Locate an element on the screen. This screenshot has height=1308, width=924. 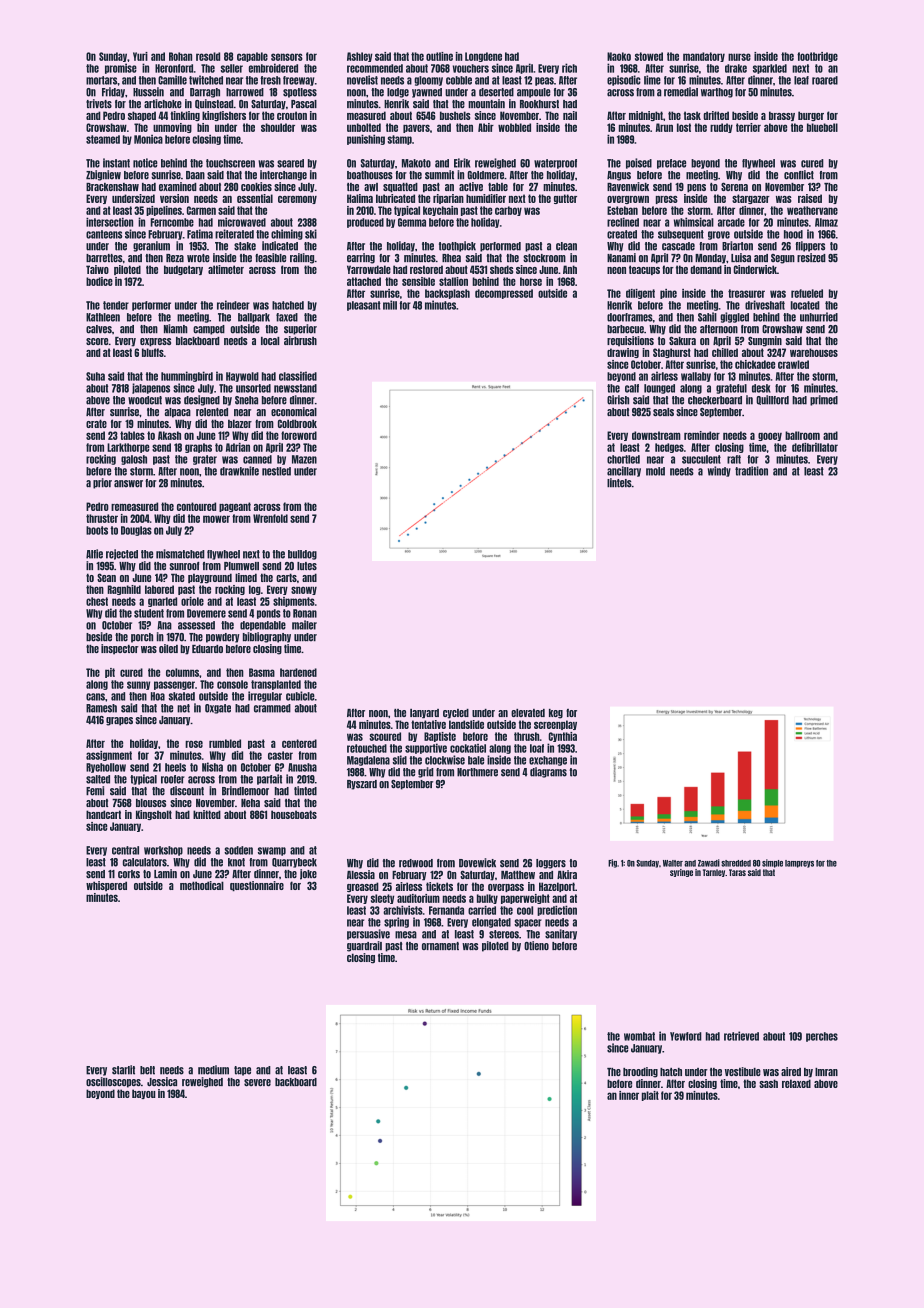
Makoto is located at coordinates (416, 163).
